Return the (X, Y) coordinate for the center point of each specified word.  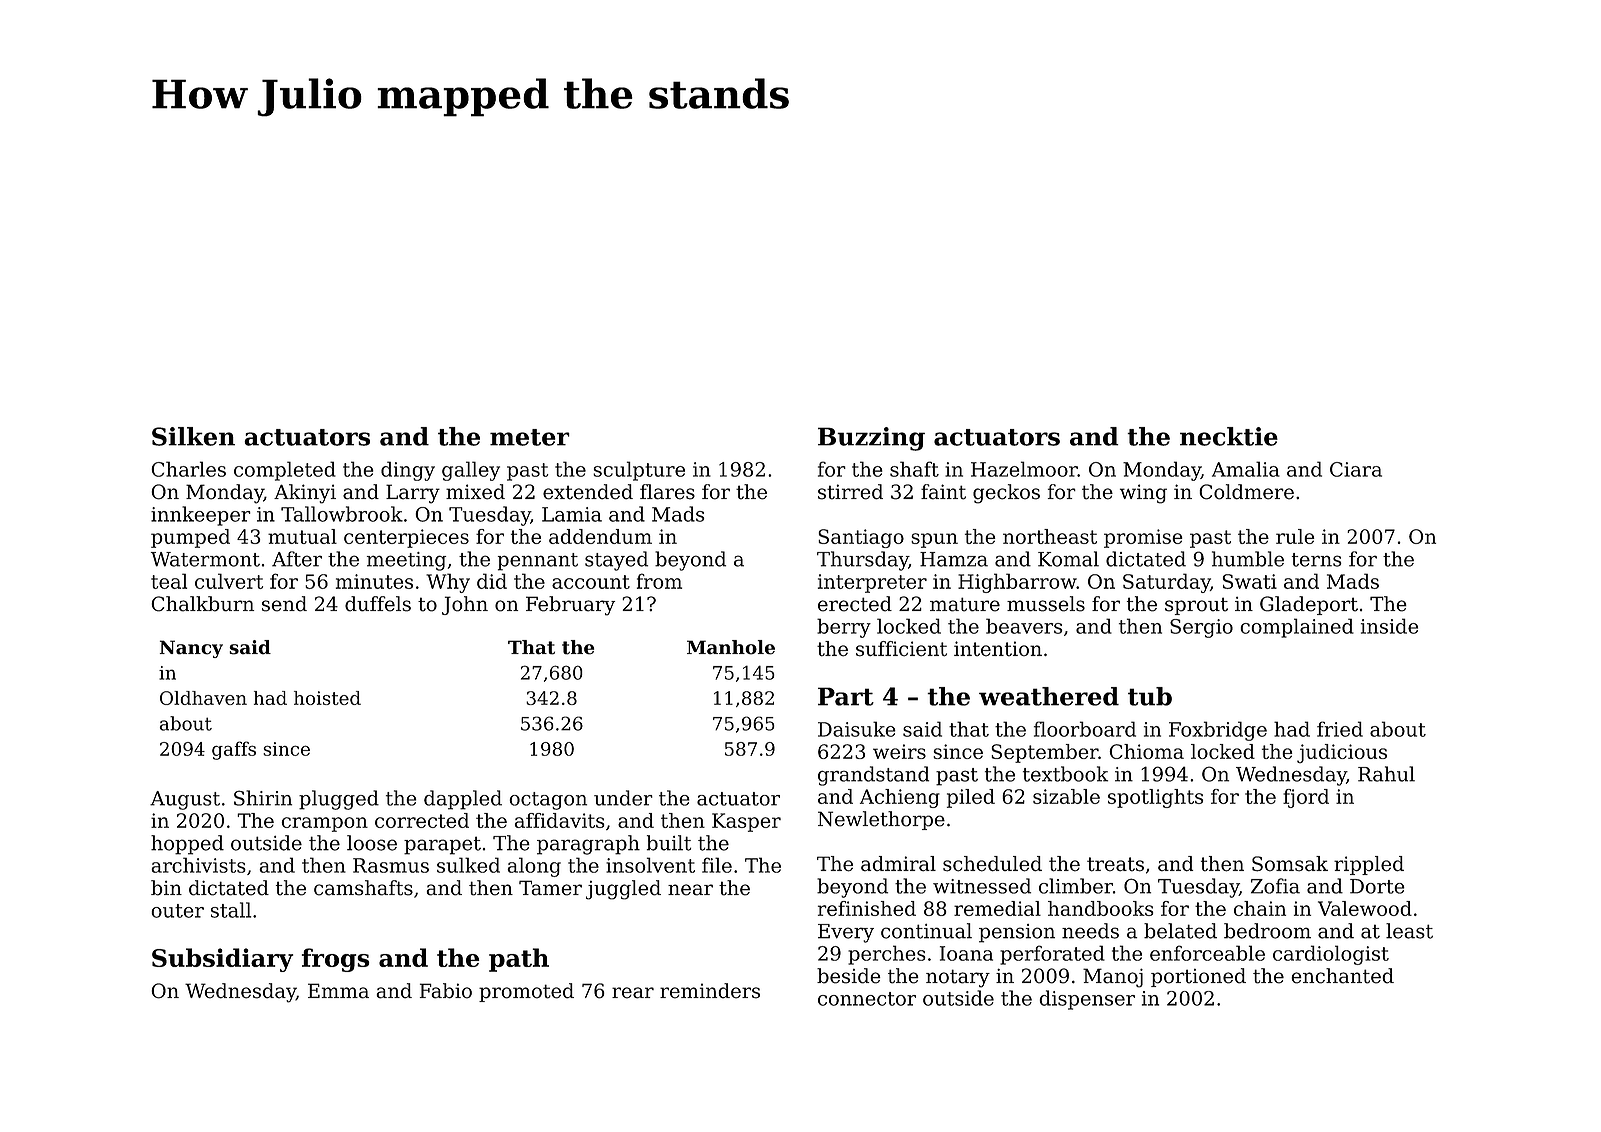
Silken (193, 436)
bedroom (1267, 931)
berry (844, 628)
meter (530, 437)
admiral (898, 864)
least (1409, 931)
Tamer (550, 888)
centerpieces (406, 538)
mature (965, 604)
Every (846, 933)
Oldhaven (203, 698)
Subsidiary (222, 960)
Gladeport (1309, 605)
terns (1317, 560)
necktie (1229, 436)
